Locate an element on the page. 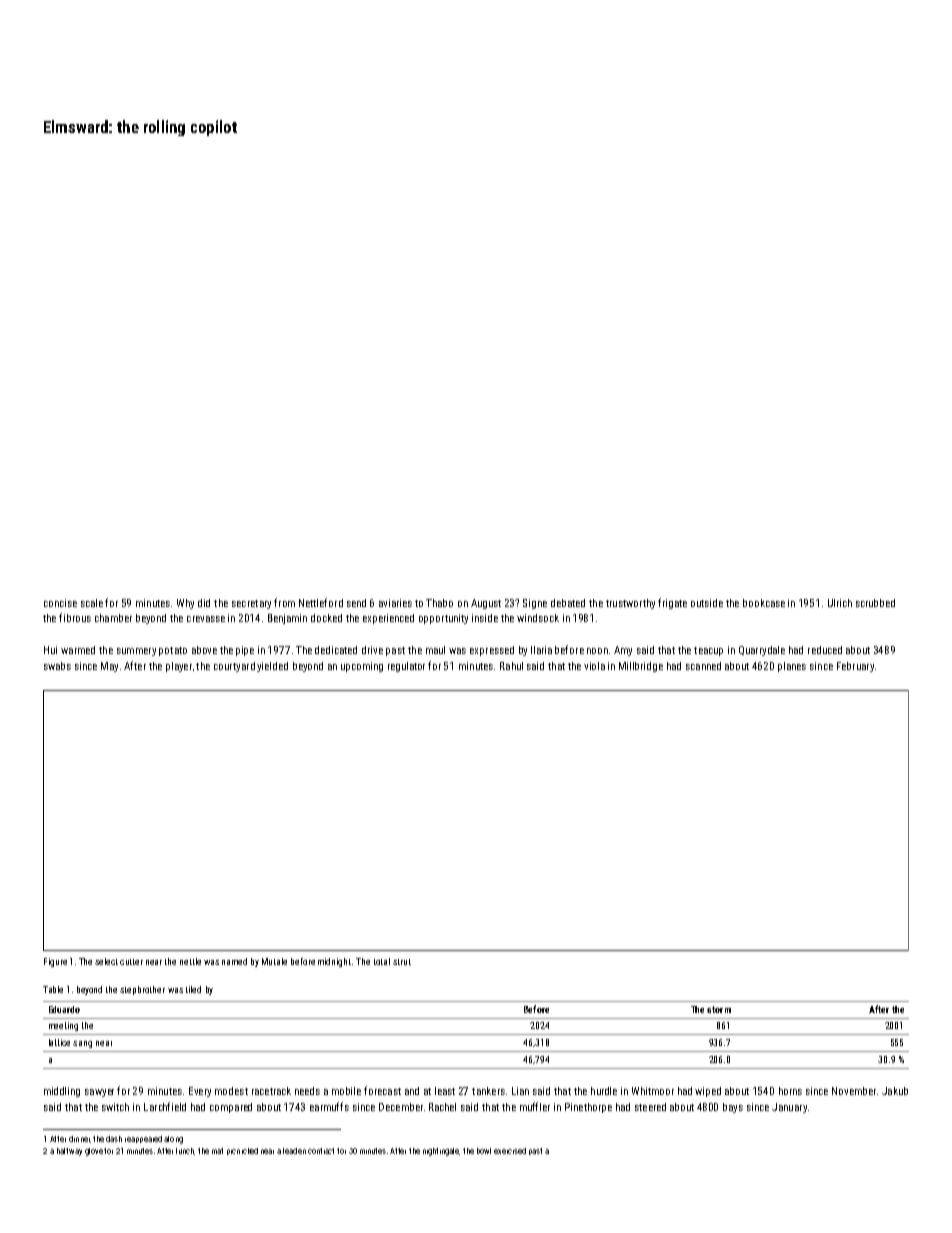 Image resolution: width=952 pixels, height=1233 pixels. February is located at coordinates (855, 667).
